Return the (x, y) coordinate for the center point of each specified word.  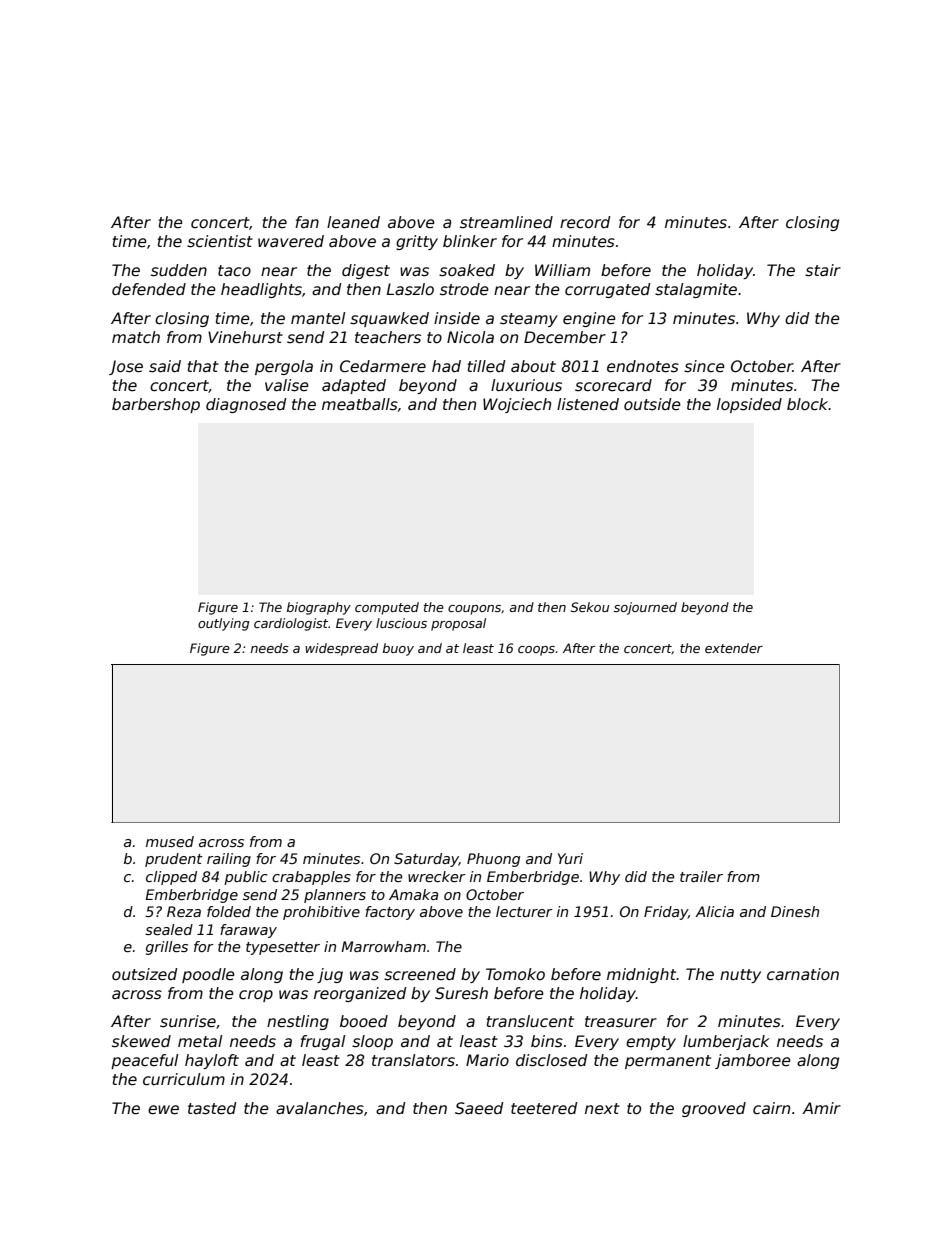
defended (149, 289)
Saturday (426, 860)
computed (387, 608)
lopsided (749, 405)
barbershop (156, 405)
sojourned (645, 608)
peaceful (144, 1061)
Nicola (470, 337)
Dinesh (795, 911)
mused (170, 841)
